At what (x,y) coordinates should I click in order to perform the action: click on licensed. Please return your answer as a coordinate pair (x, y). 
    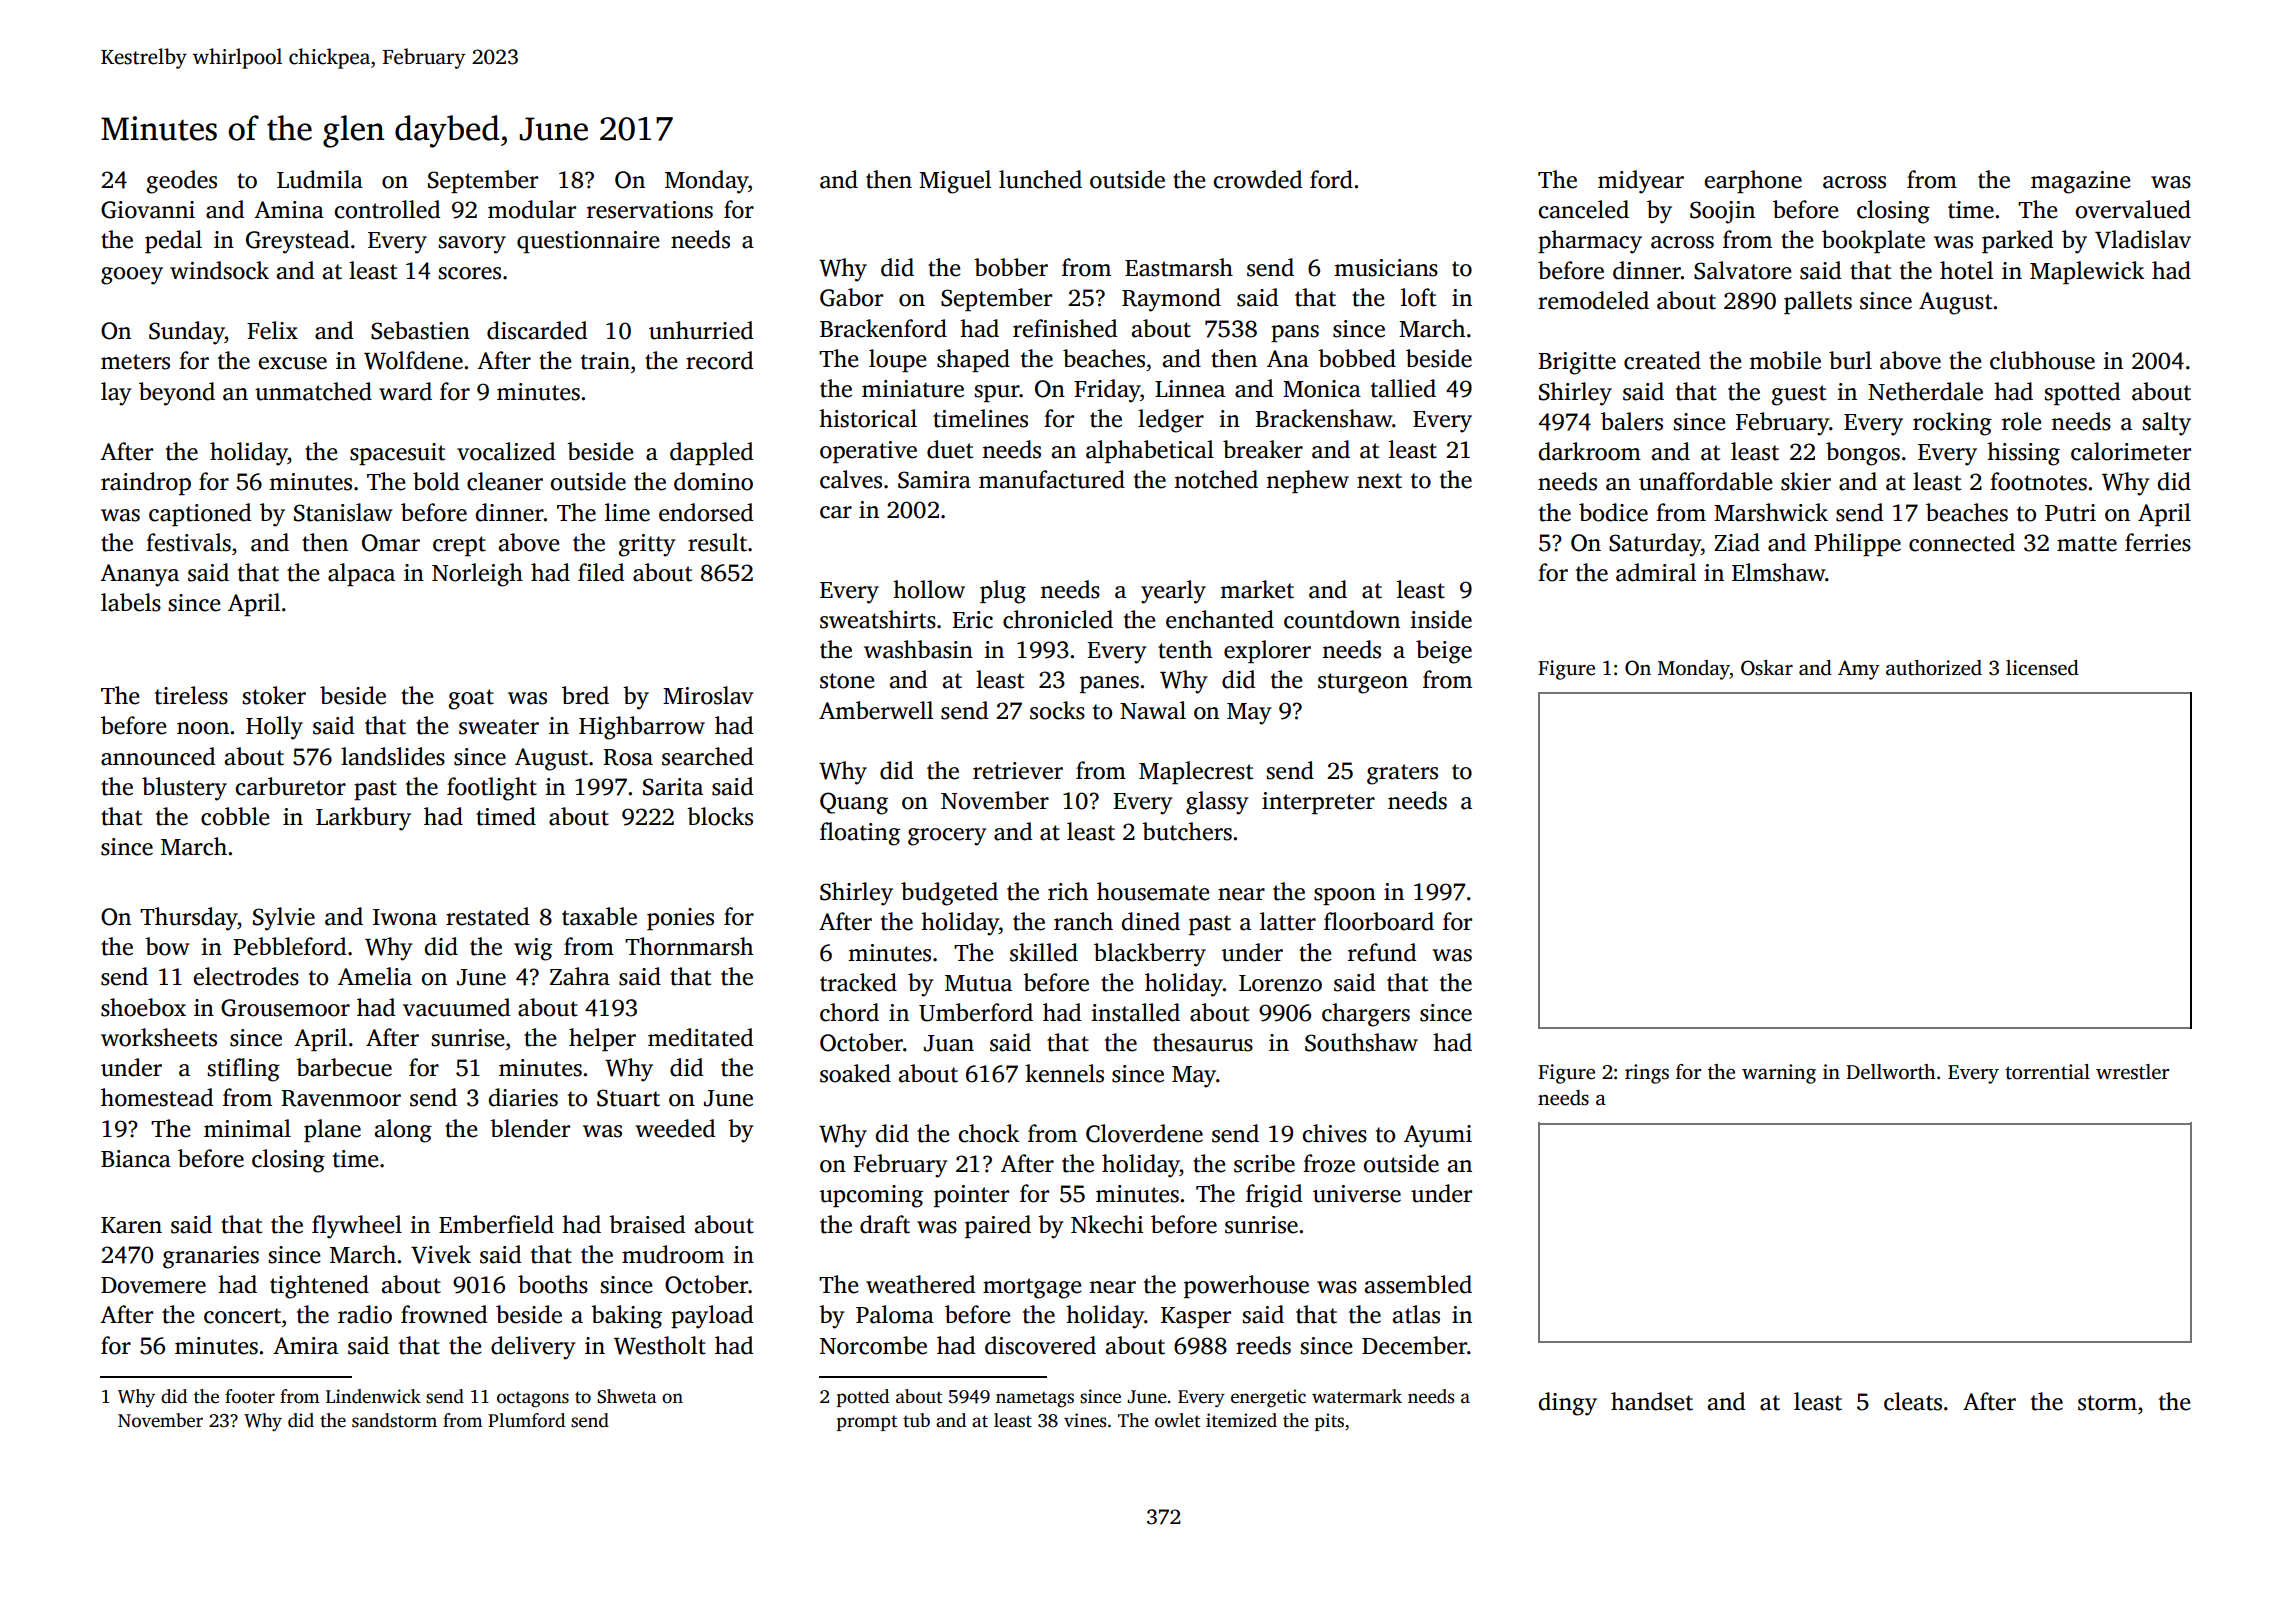
    Looking at the image, I should click on (2042, 668).
